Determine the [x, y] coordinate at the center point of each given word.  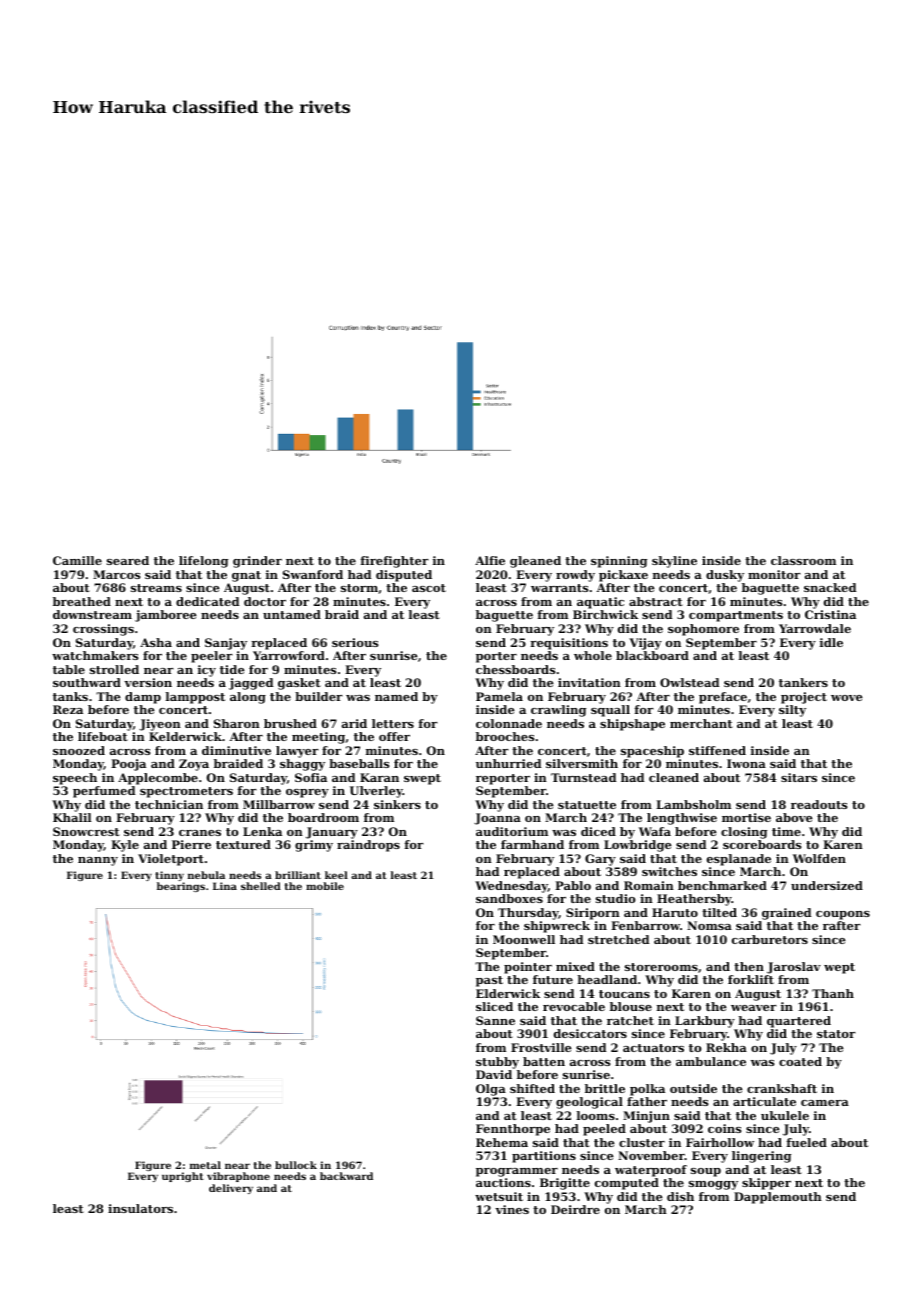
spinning [619, 562]
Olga [491, 1090]
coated [800, 1061]
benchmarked [722, 885]
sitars [799, 777]
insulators [140, 1208]
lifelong [203, 562]
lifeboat [103, 736]
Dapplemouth [778, 1198]
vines [512, 1209]
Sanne [495, 1020]
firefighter [394, 562]
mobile [325, 886]
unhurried [508, 763]
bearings [181, 887]
